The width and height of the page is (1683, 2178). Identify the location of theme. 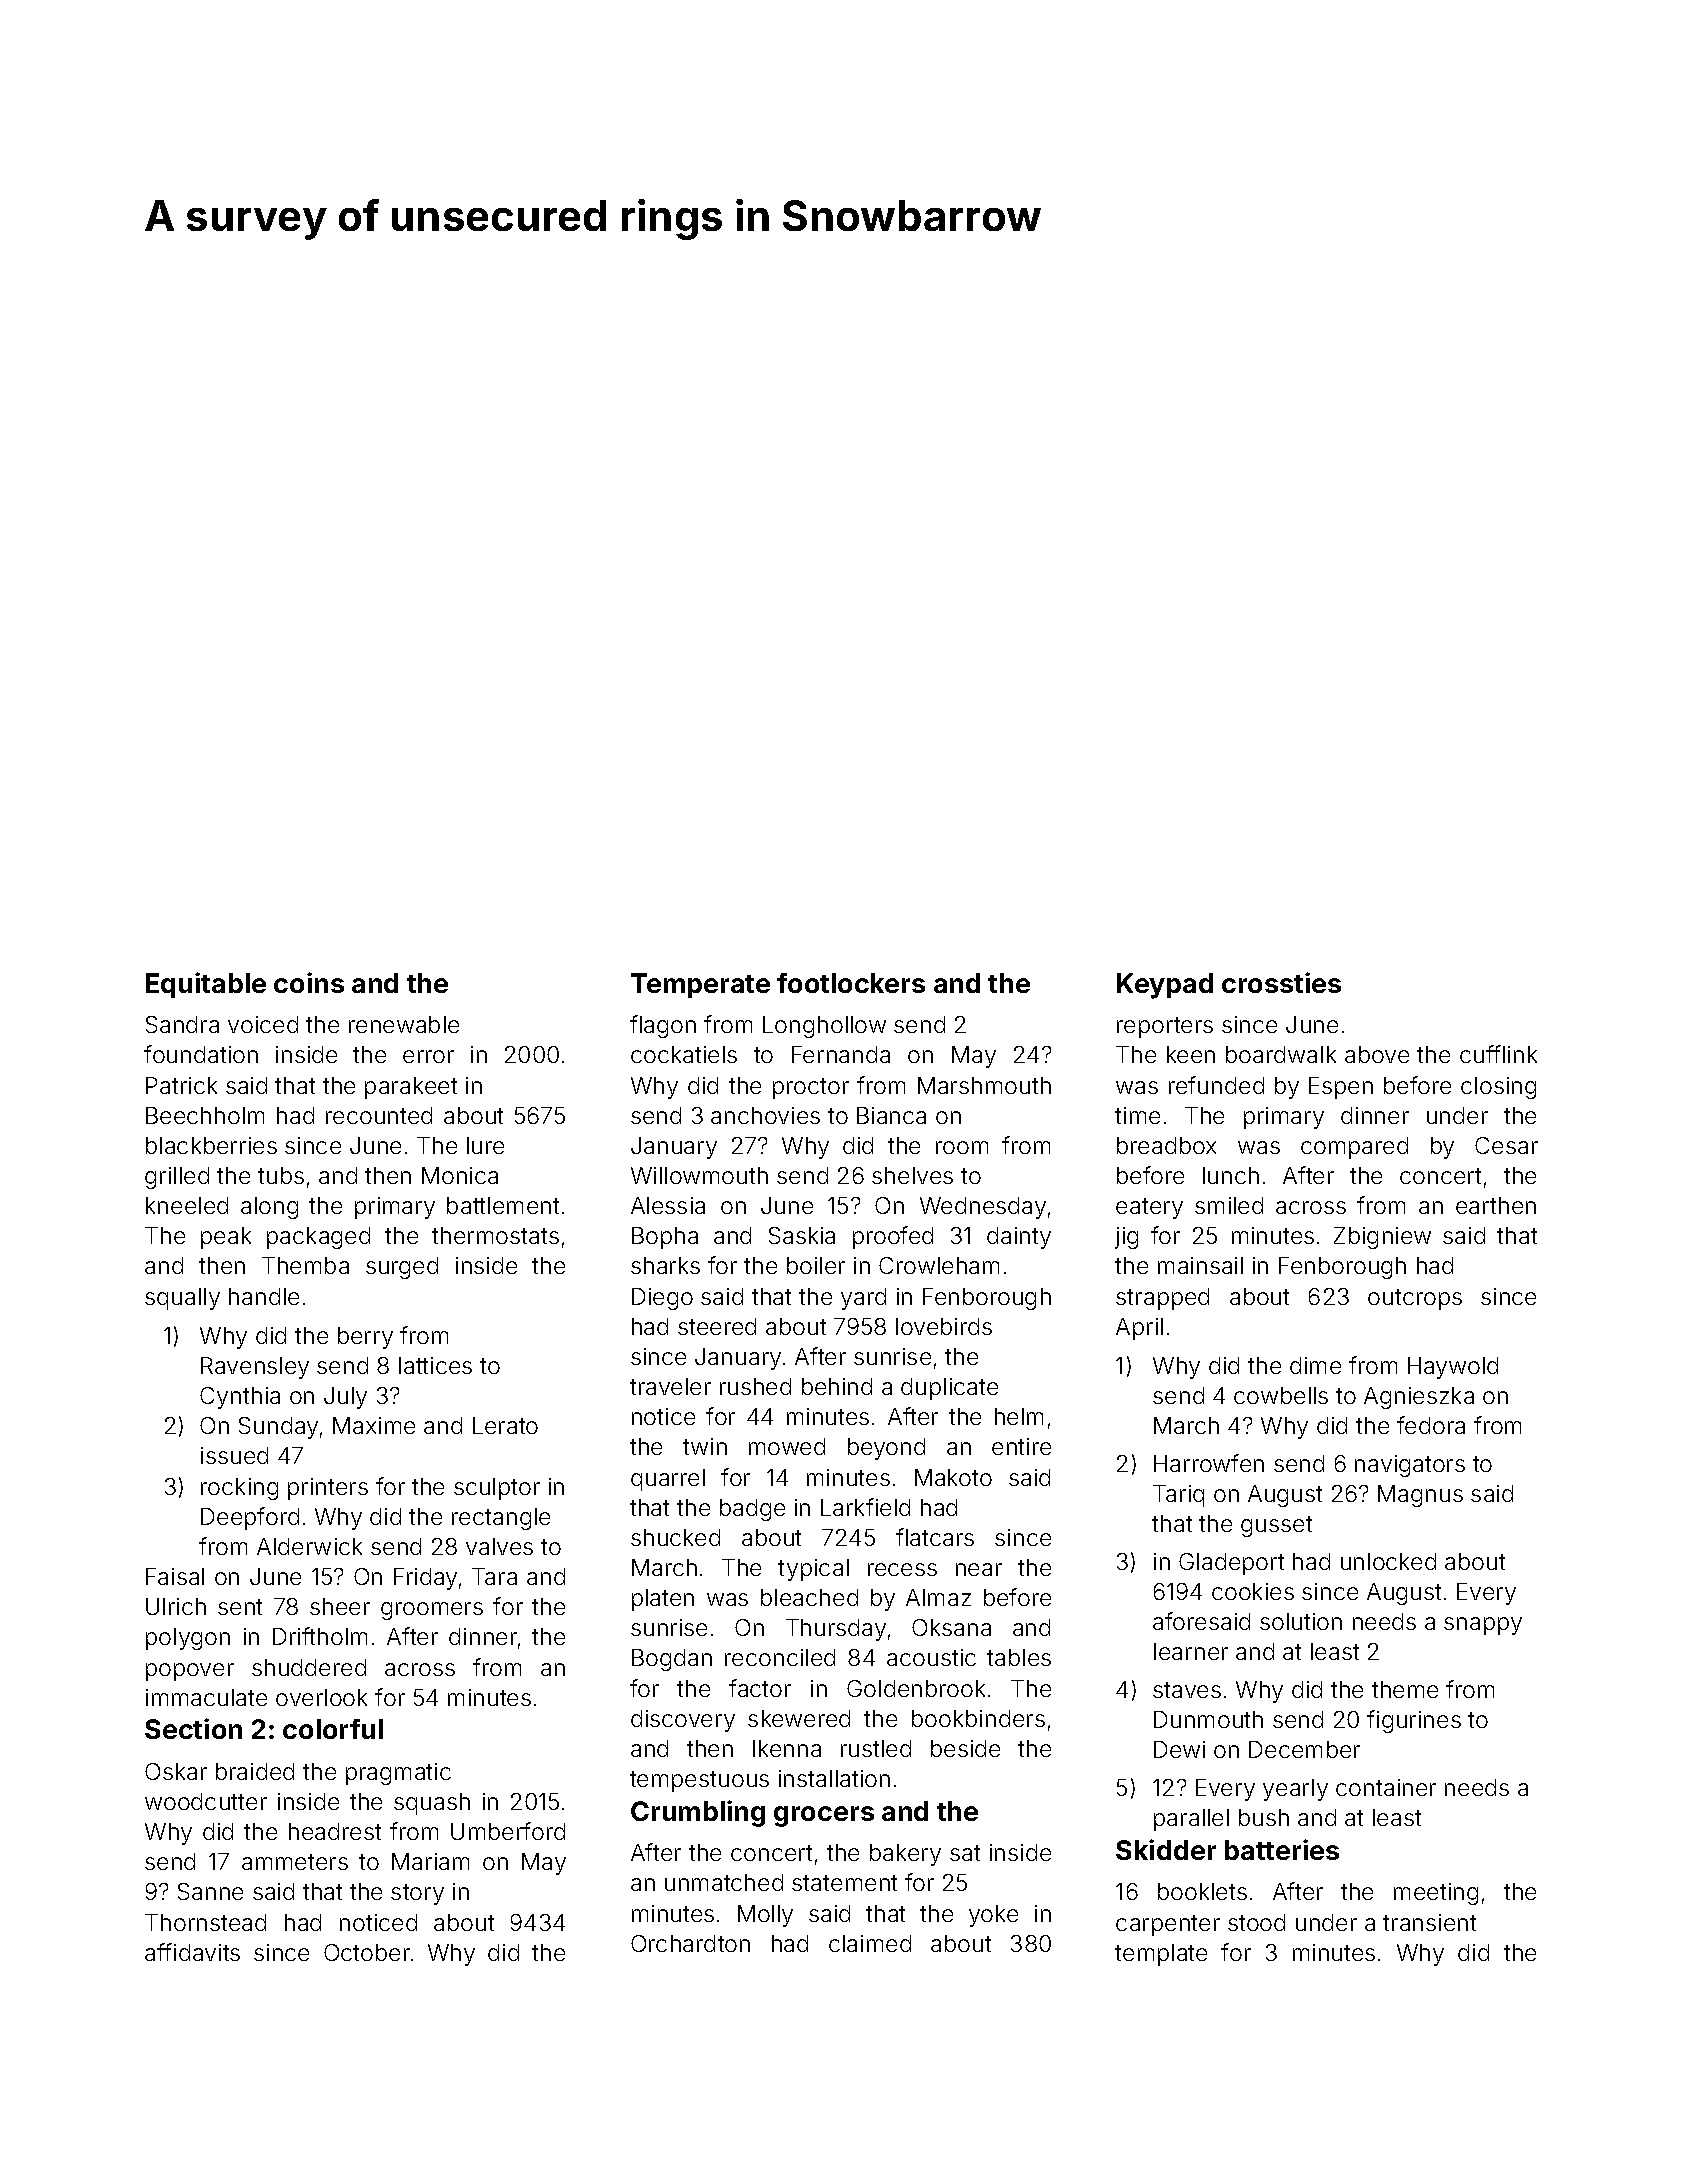
(1405, 1689).
